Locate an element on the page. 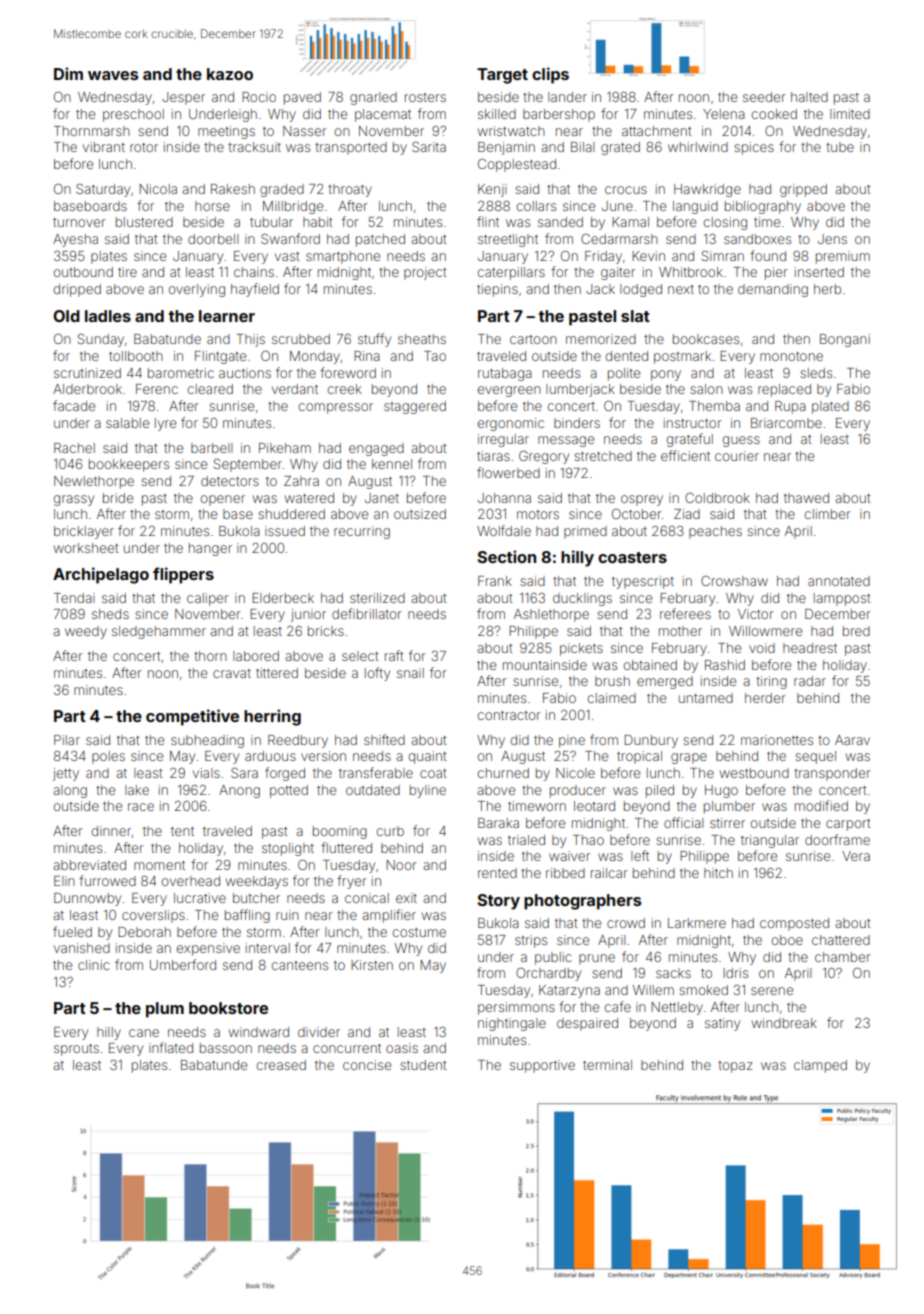 The image size is (924, 1314). limited is located at coordinates (850, 114).
